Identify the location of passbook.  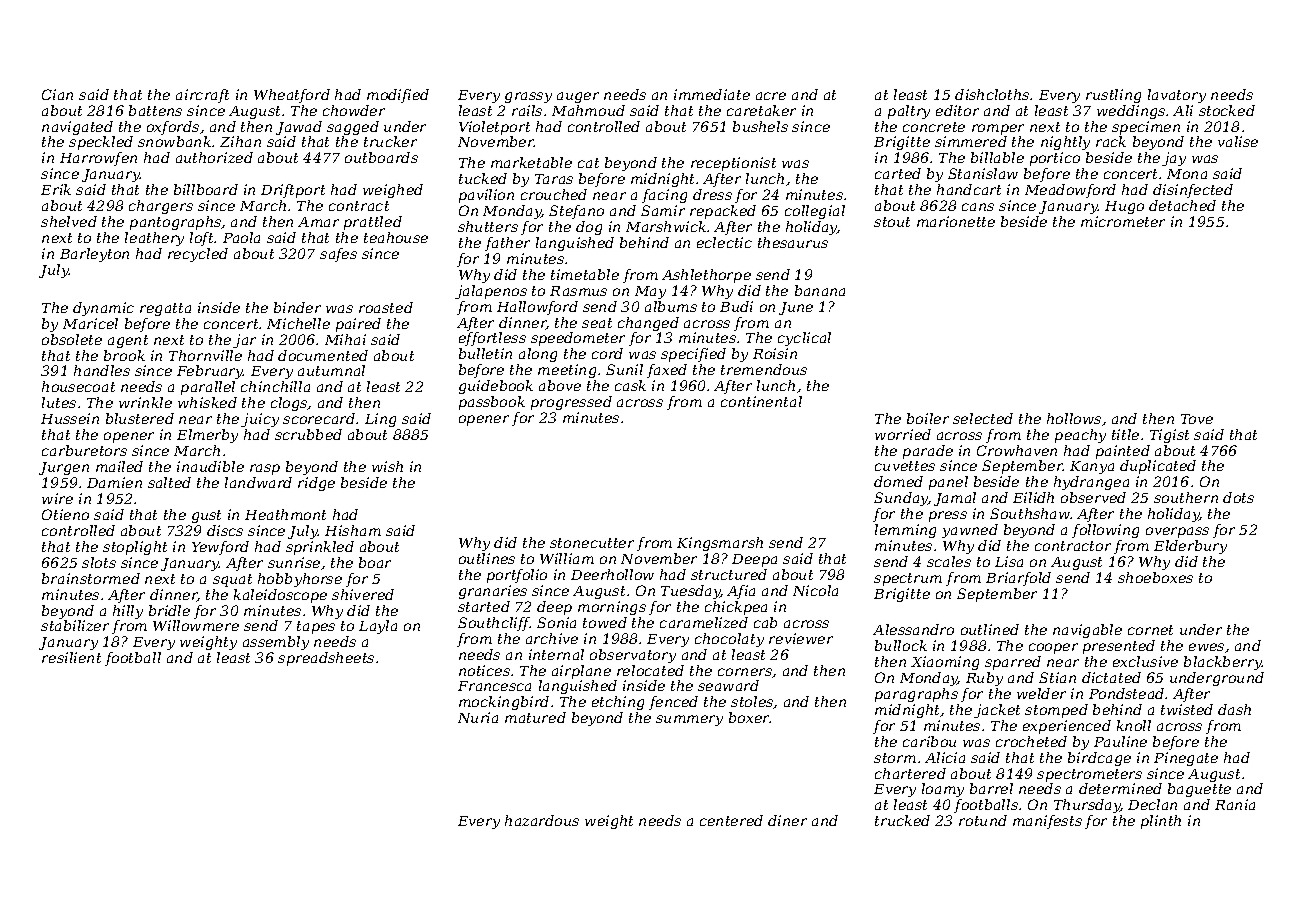
(492, 403).
